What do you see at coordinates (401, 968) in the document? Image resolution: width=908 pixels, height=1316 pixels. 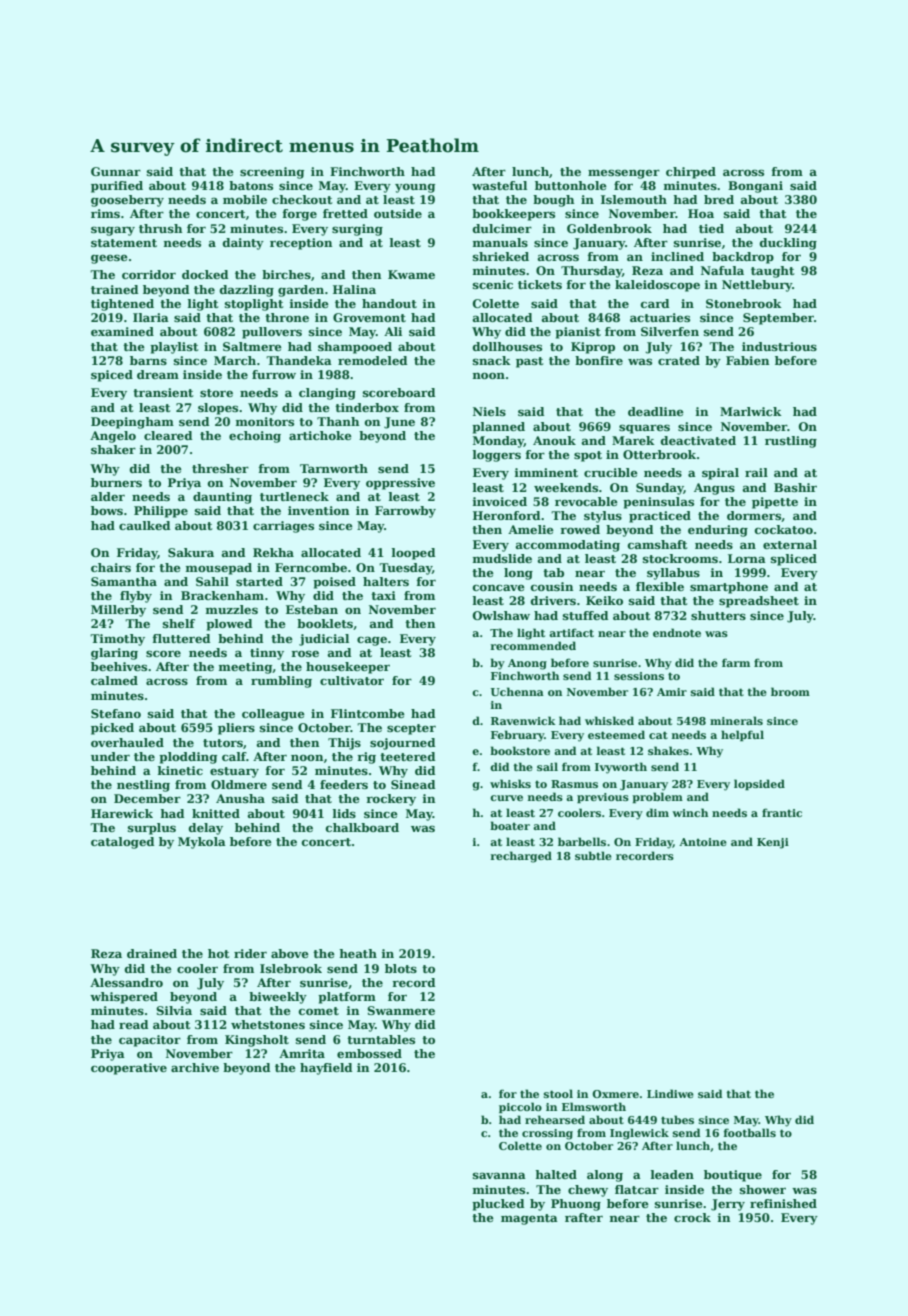 I see `blots` at bounding box center [401, 968].
